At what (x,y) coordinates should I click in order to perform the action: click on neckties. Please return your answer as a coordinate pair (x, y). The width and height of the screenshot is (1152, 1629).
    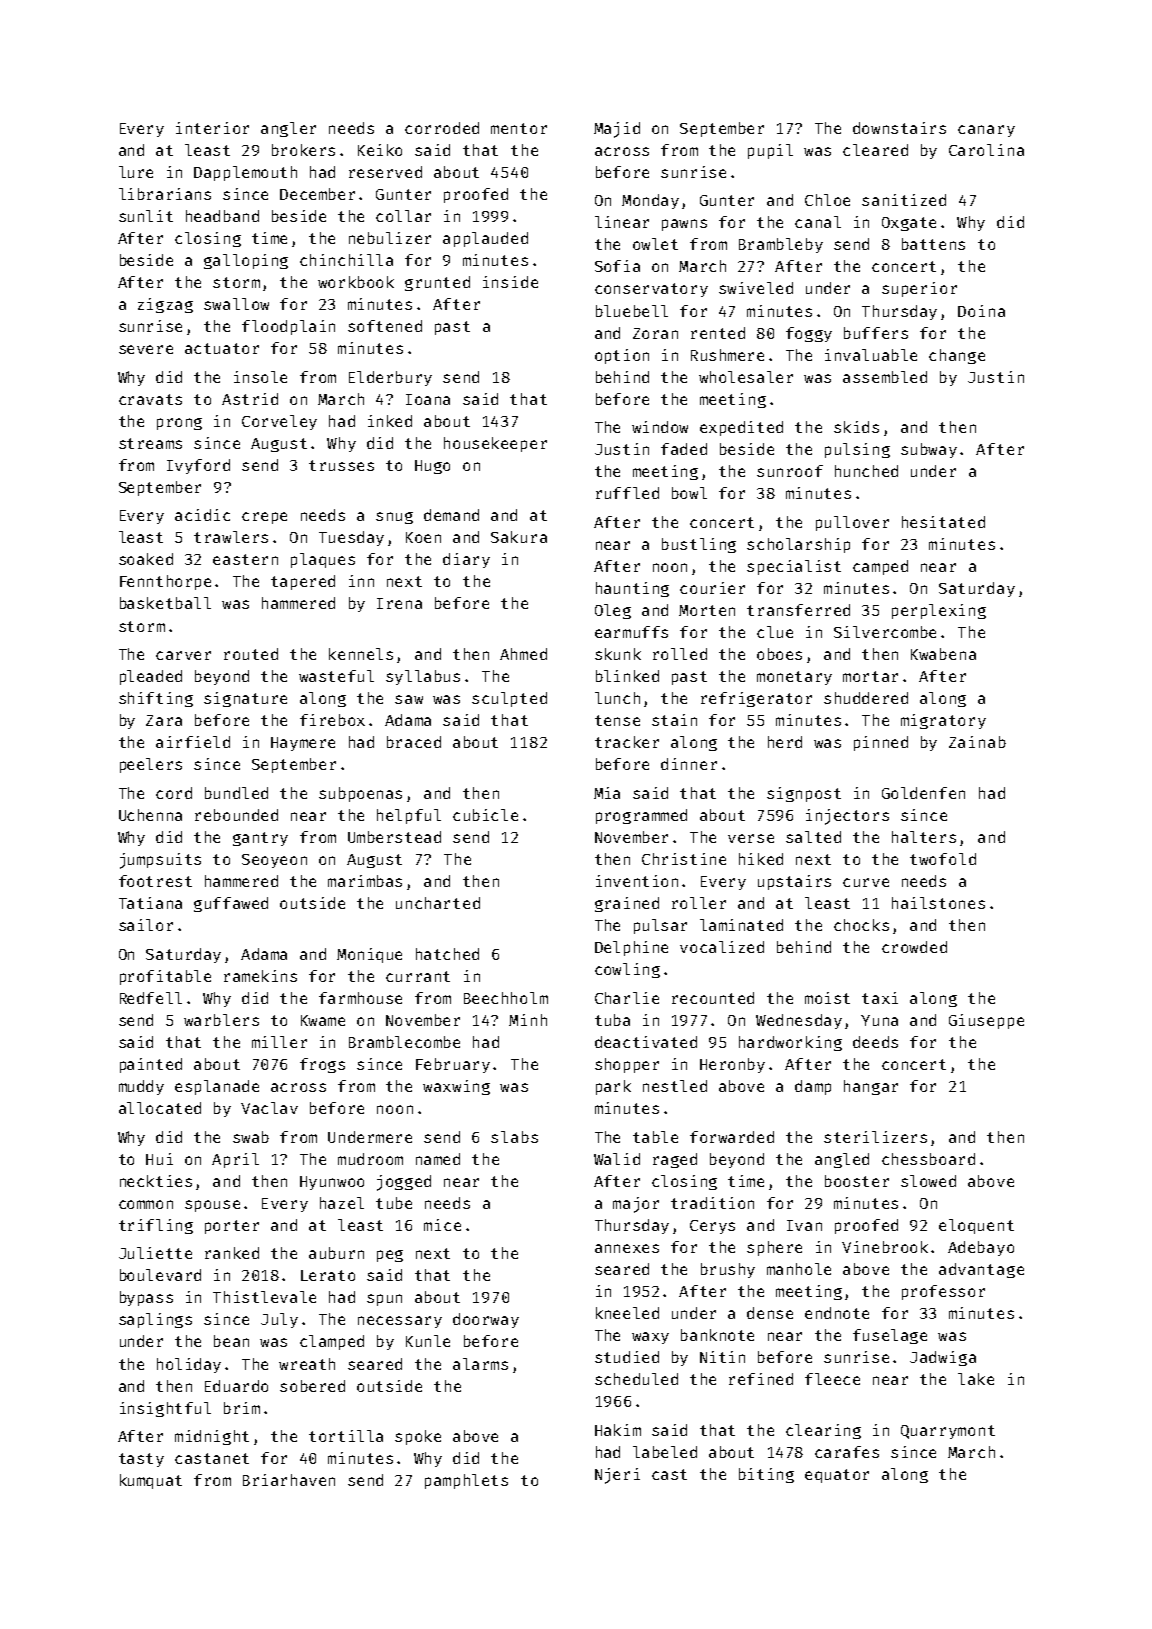
    Looking at the image, I should click on (156, 1181).
